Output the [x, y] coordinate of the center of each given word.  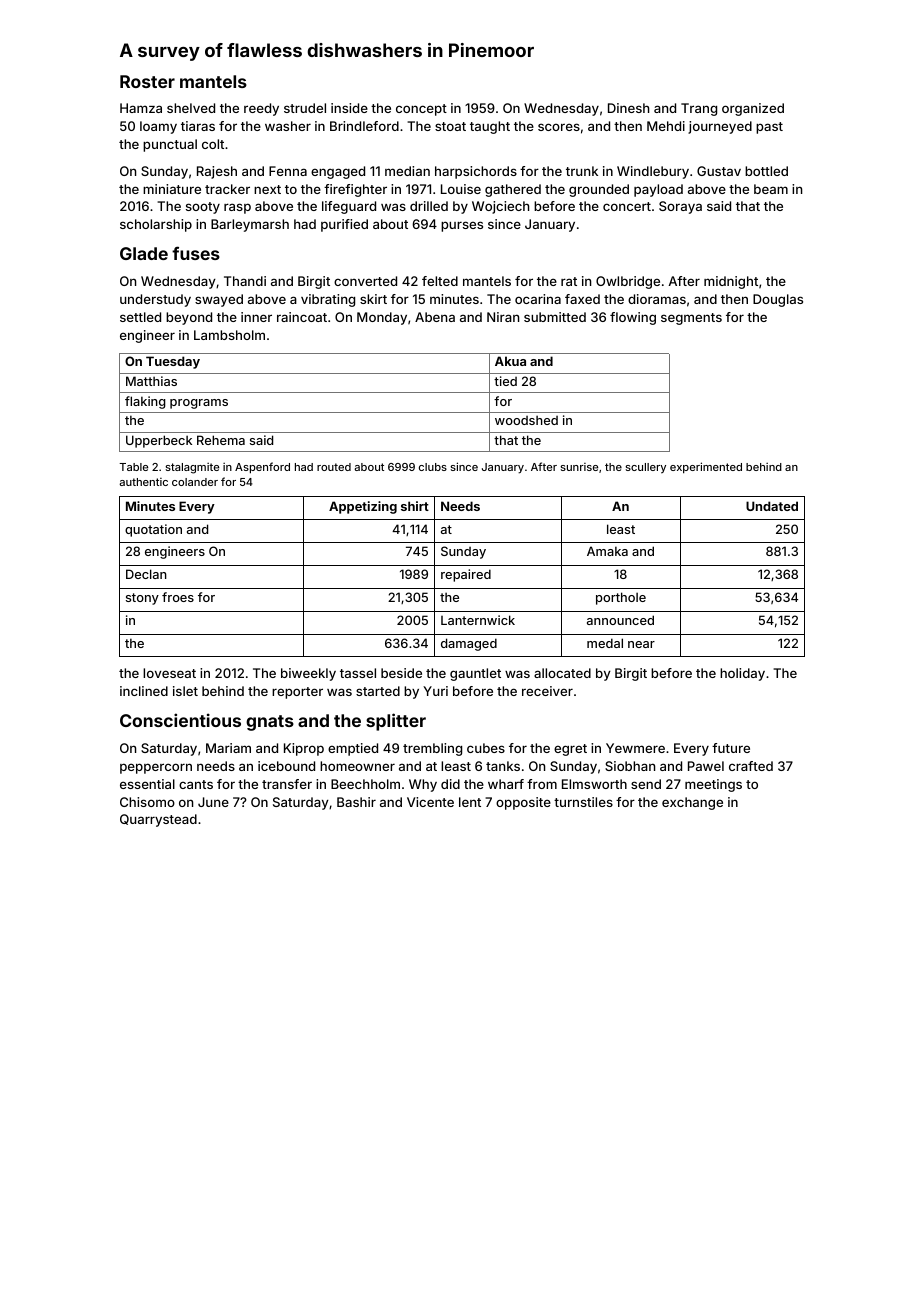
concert [627, 206]
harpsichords [476, 172]
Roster [147, 81]
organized [753, 109]
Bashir [356, 802]
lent [470, 802]
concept [421, 110]
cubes [486, 748]
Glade [144, 253]
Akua [510, 361]
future [731, 748]
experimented [706, 468]
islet [185, 691]
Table [133, 467]
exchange [692, 803]
